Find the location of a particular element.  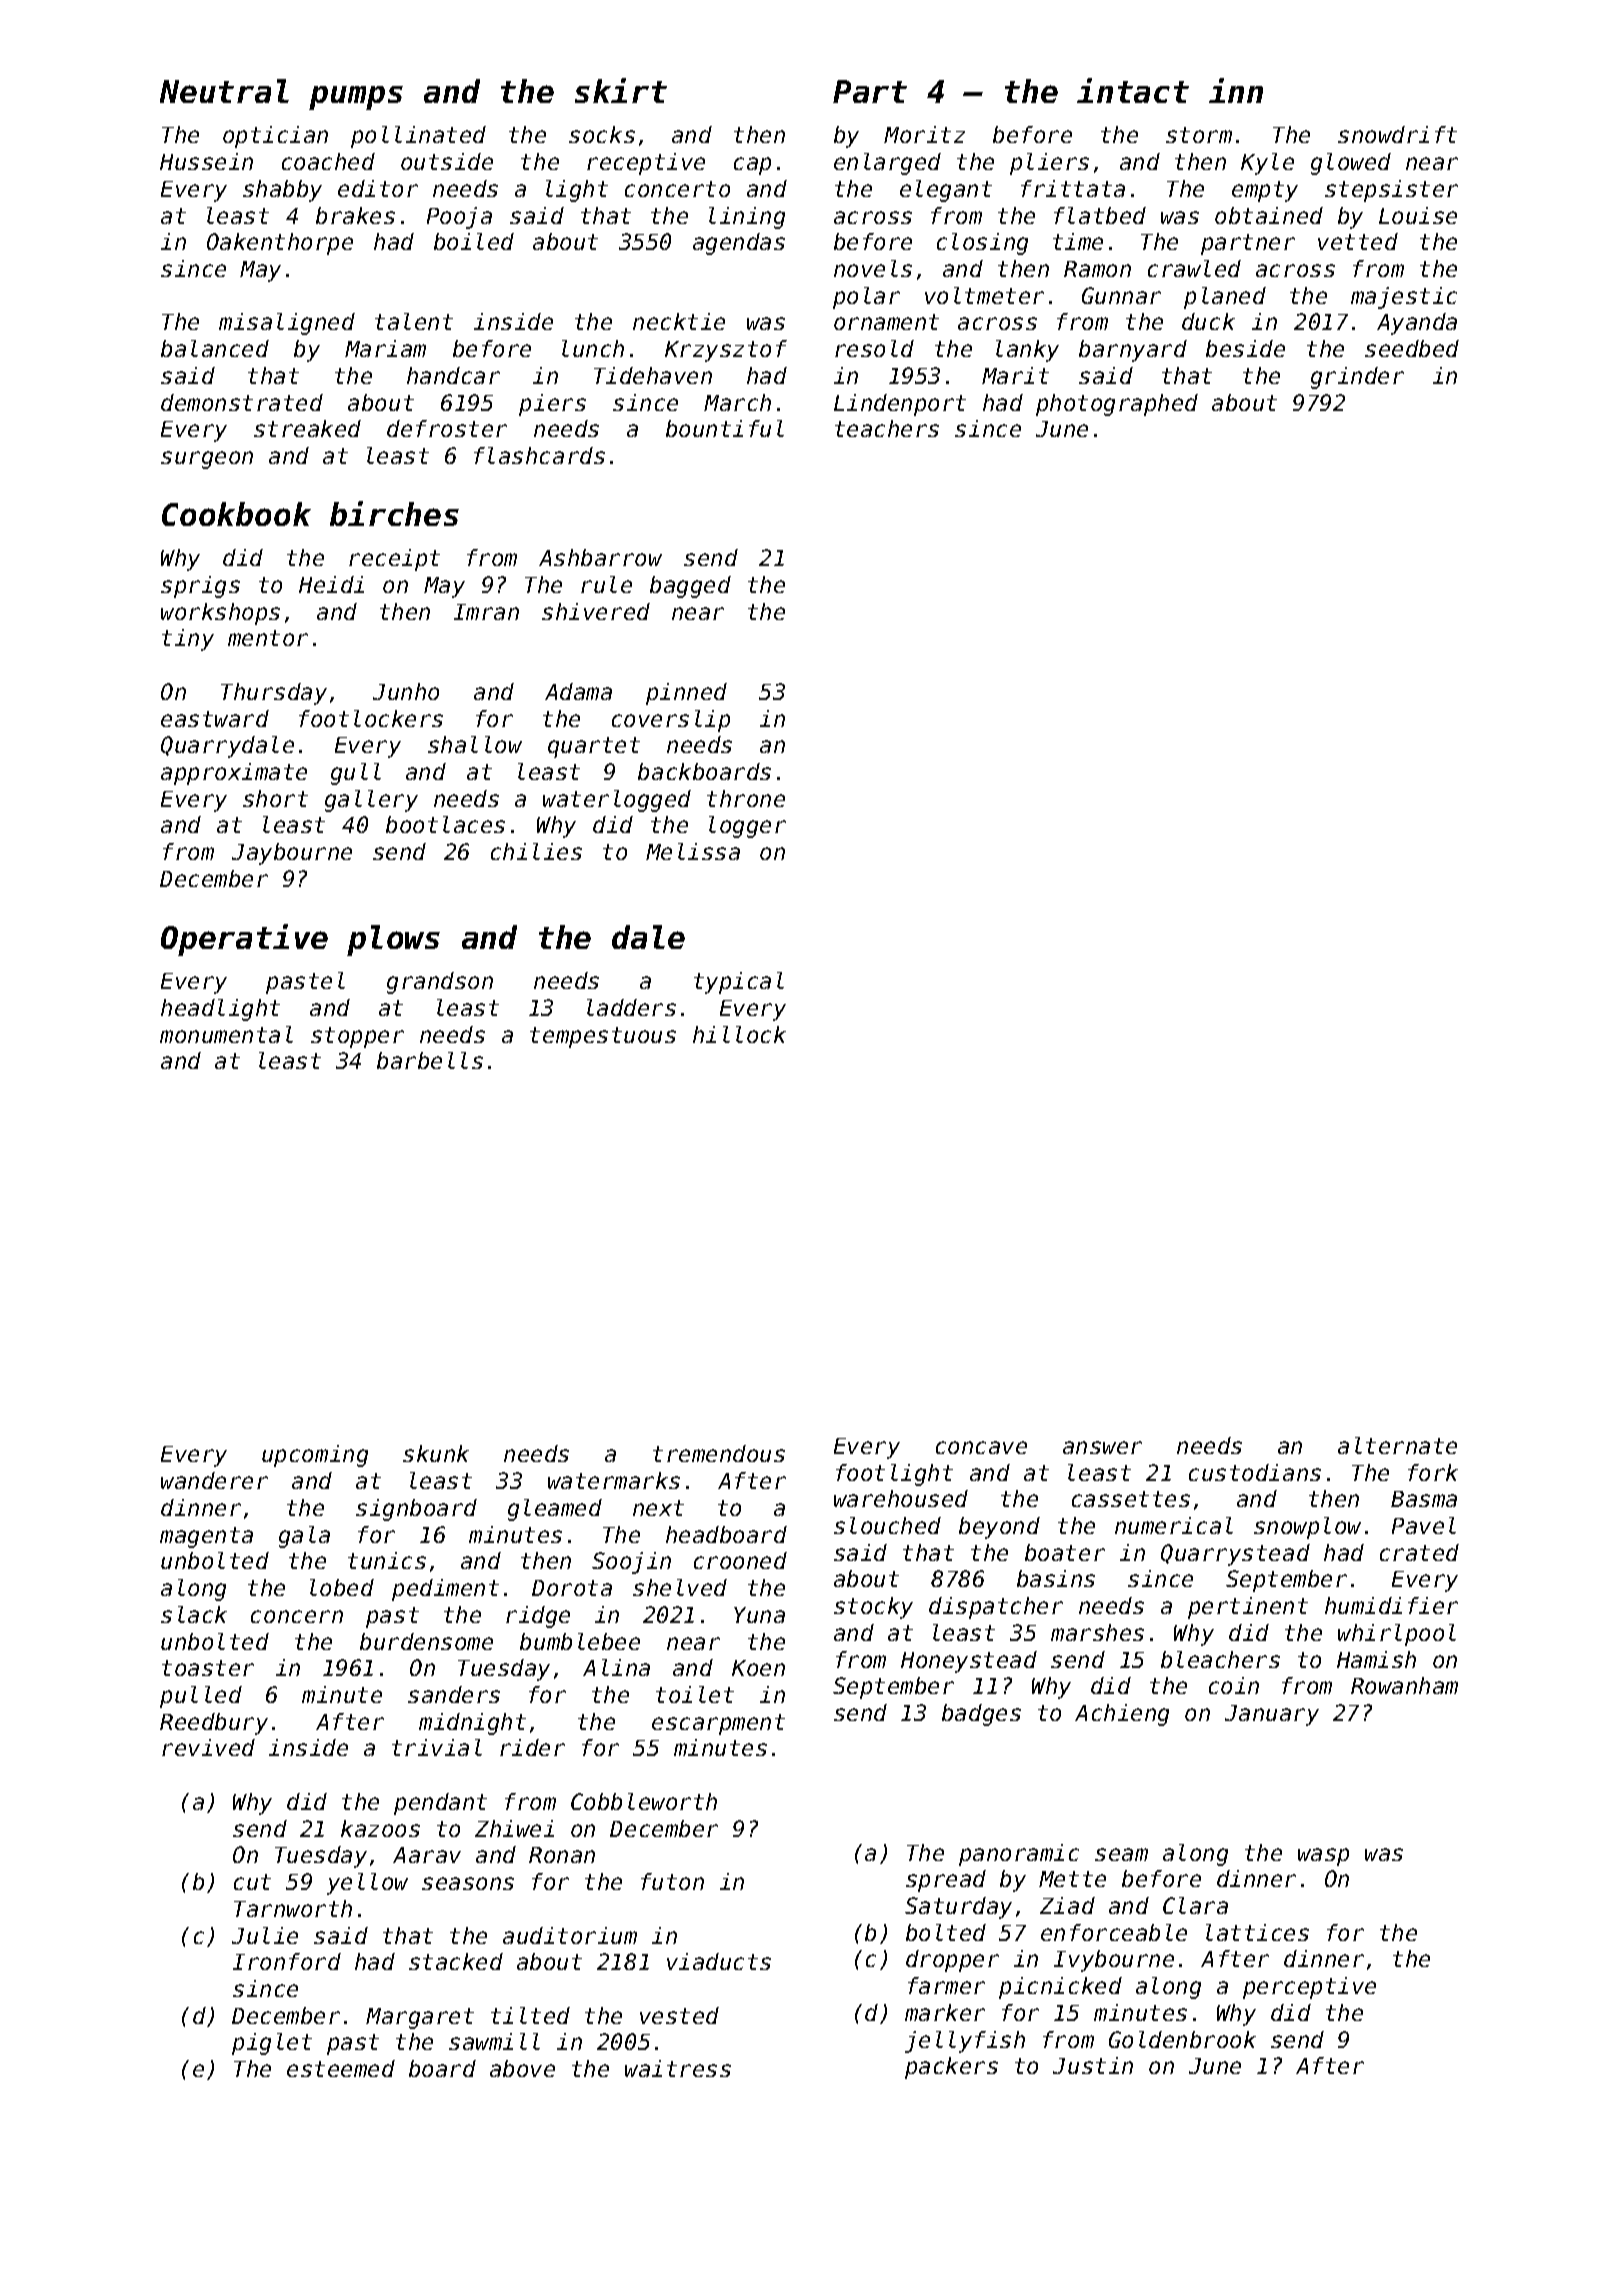

esteemed is located at coordinates (341, 2068).
